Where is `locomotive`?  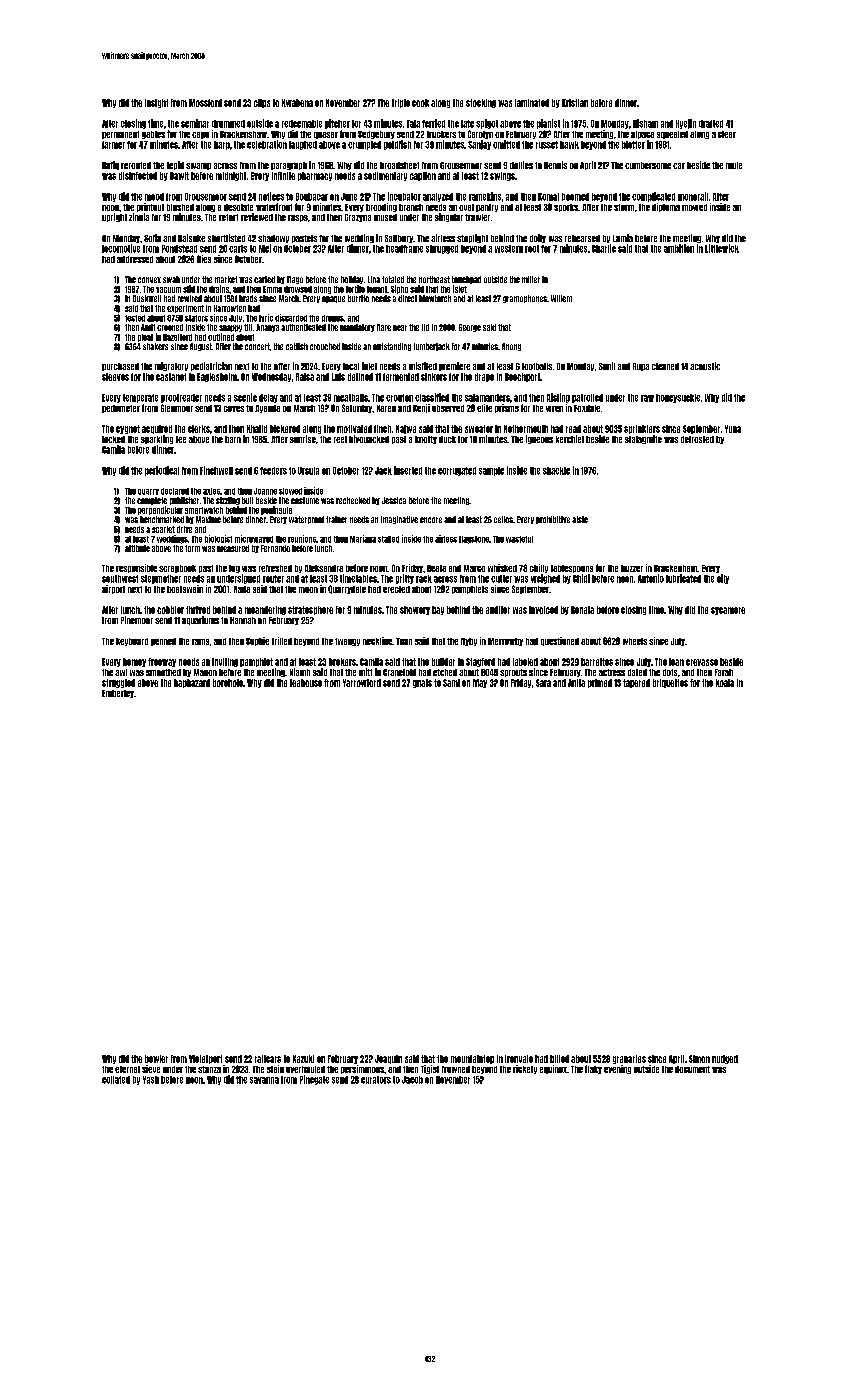 locomotive is located at coordinates (121, 248).
